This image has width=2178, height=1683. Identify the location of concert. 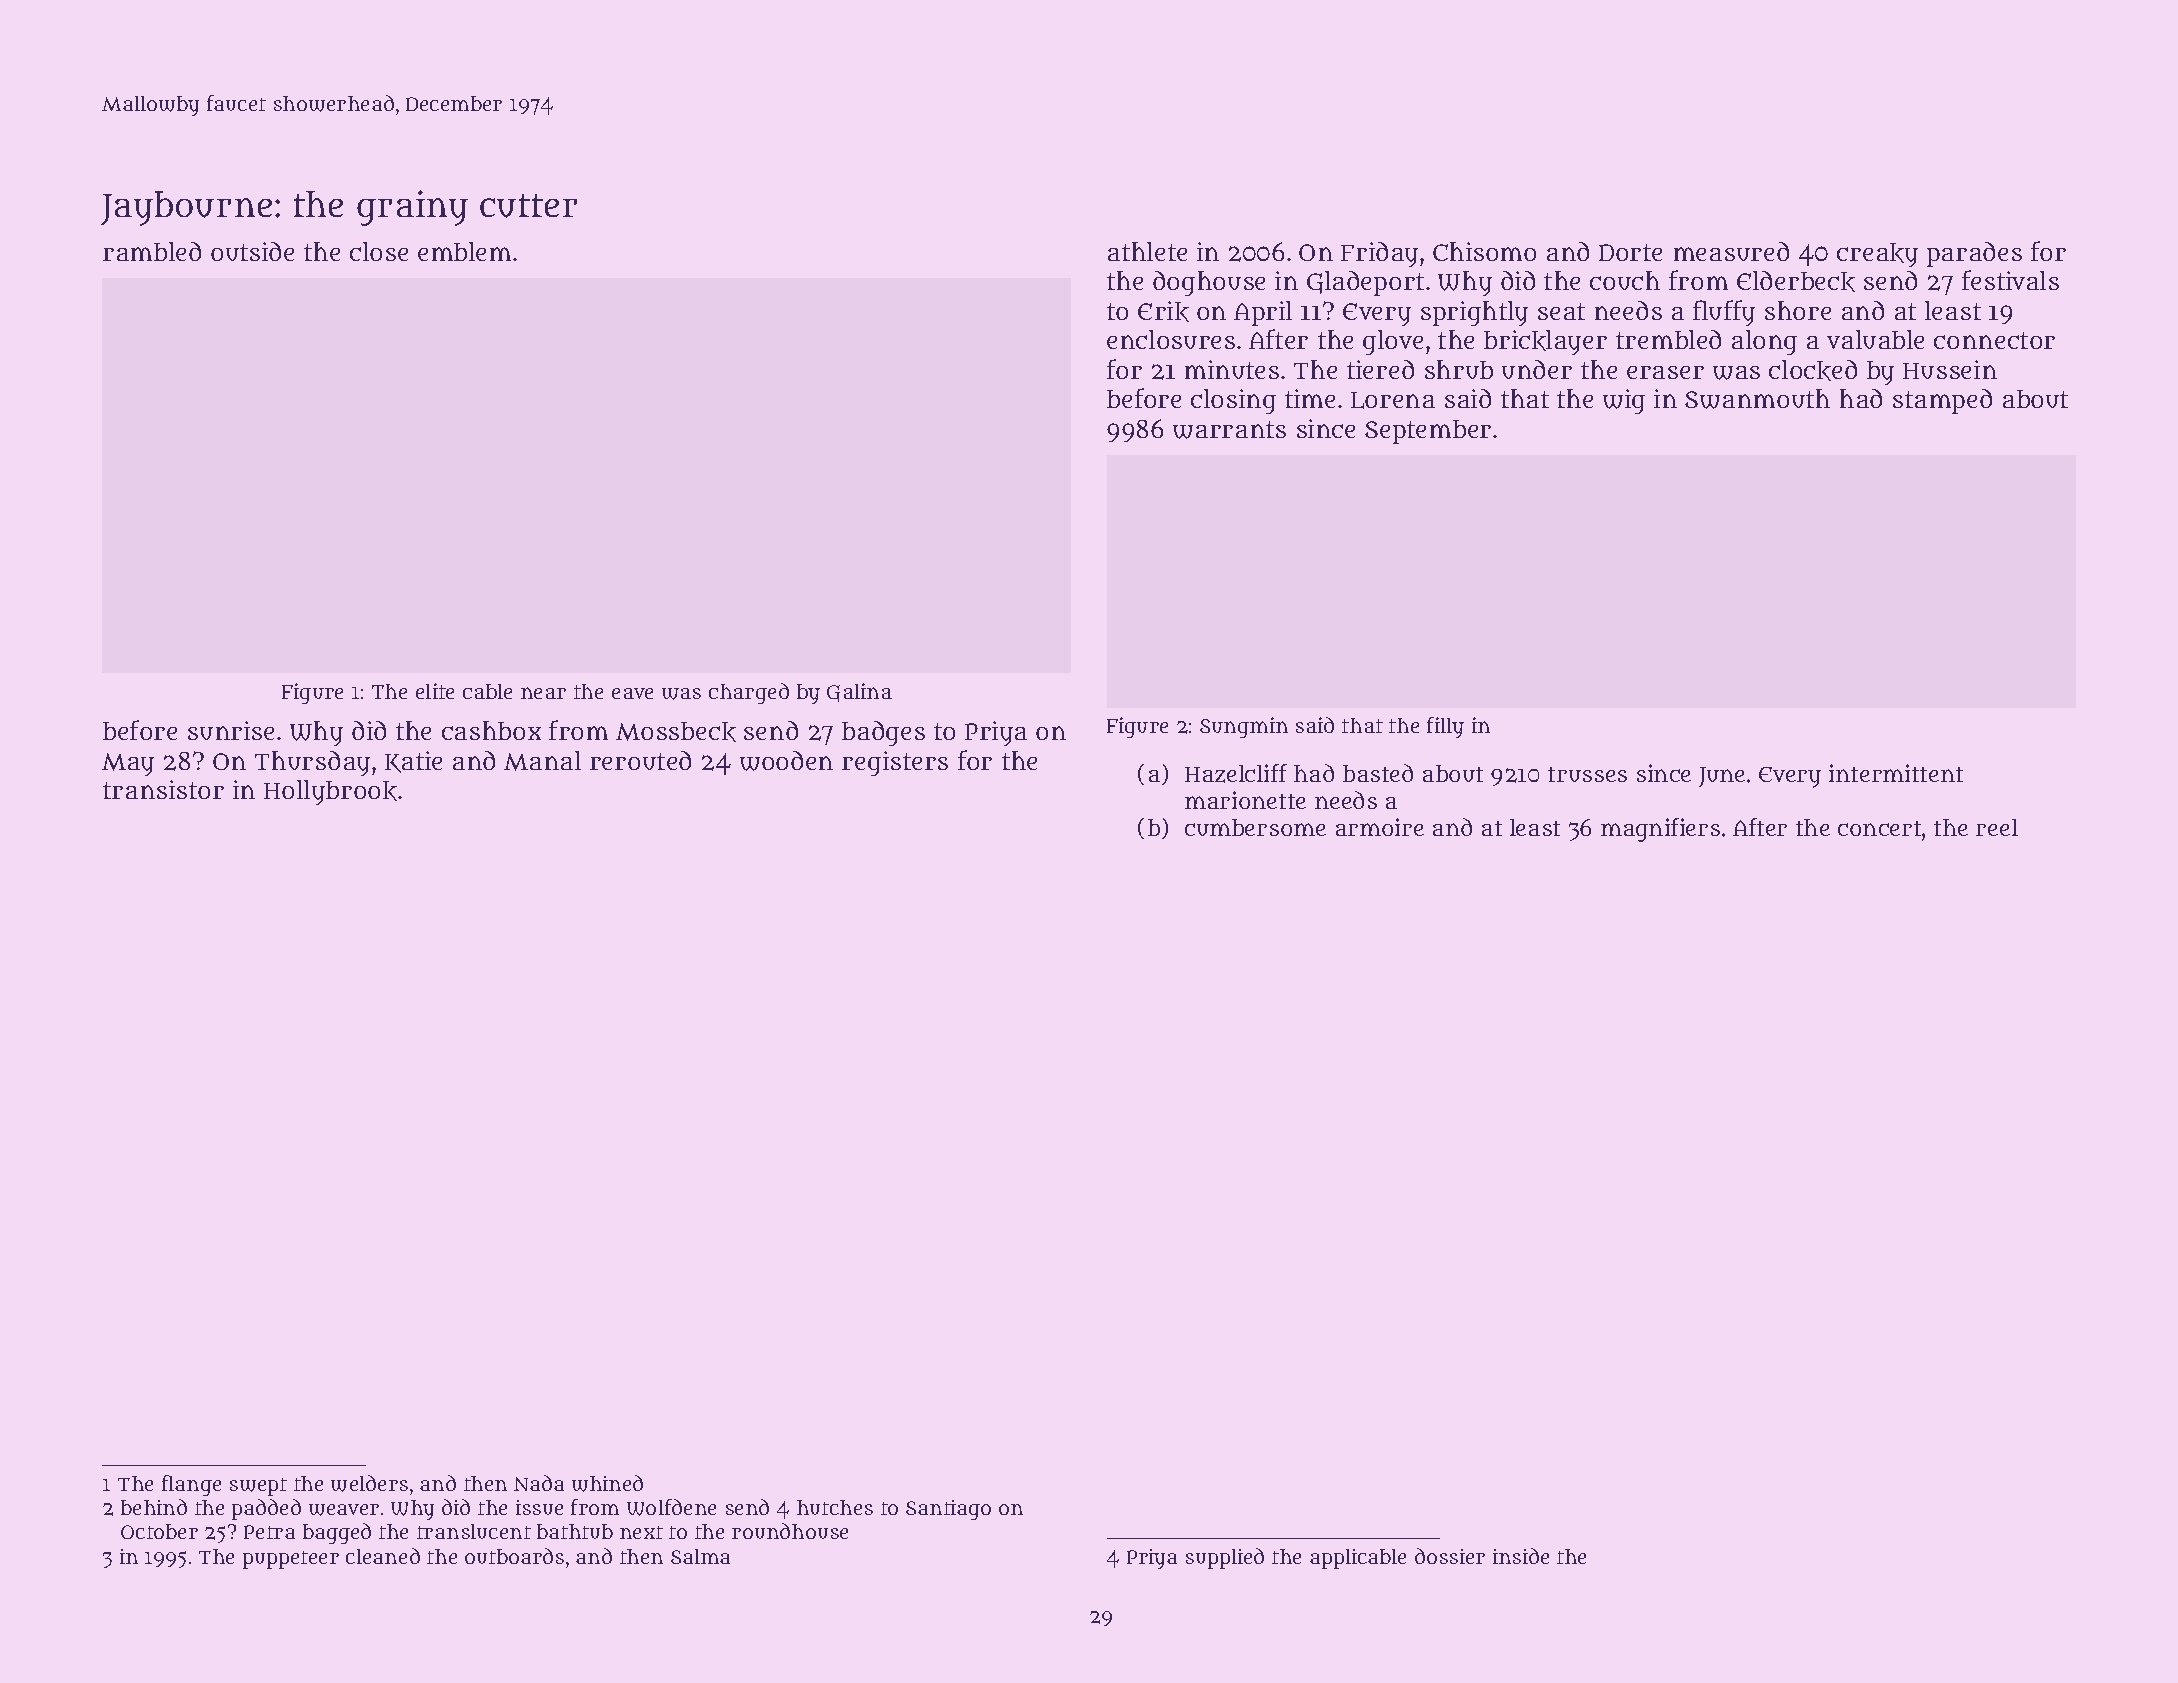
(1879, 828).
